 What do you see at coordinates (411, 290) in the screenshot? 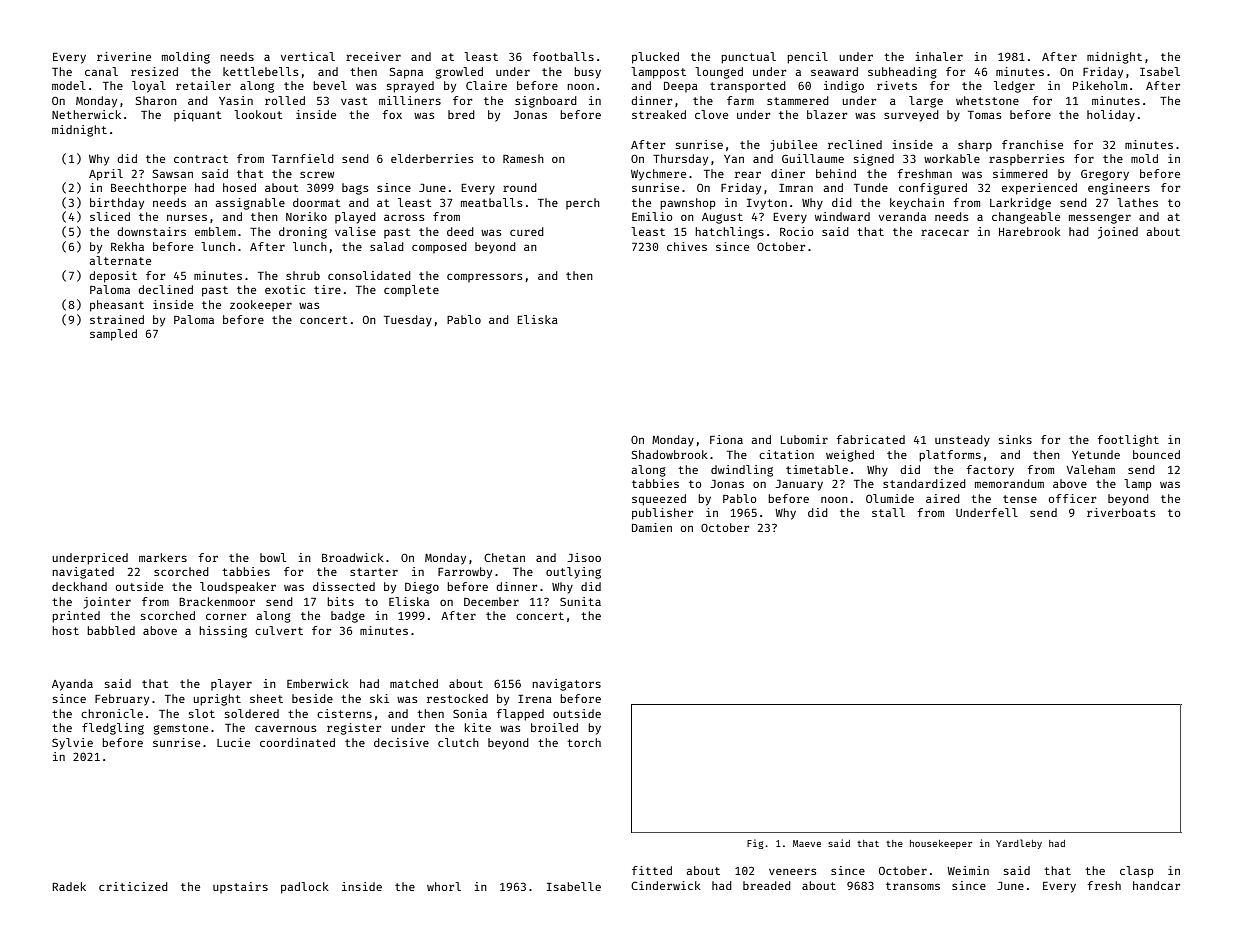
I see `complete` at bounding box center [411, 290].
